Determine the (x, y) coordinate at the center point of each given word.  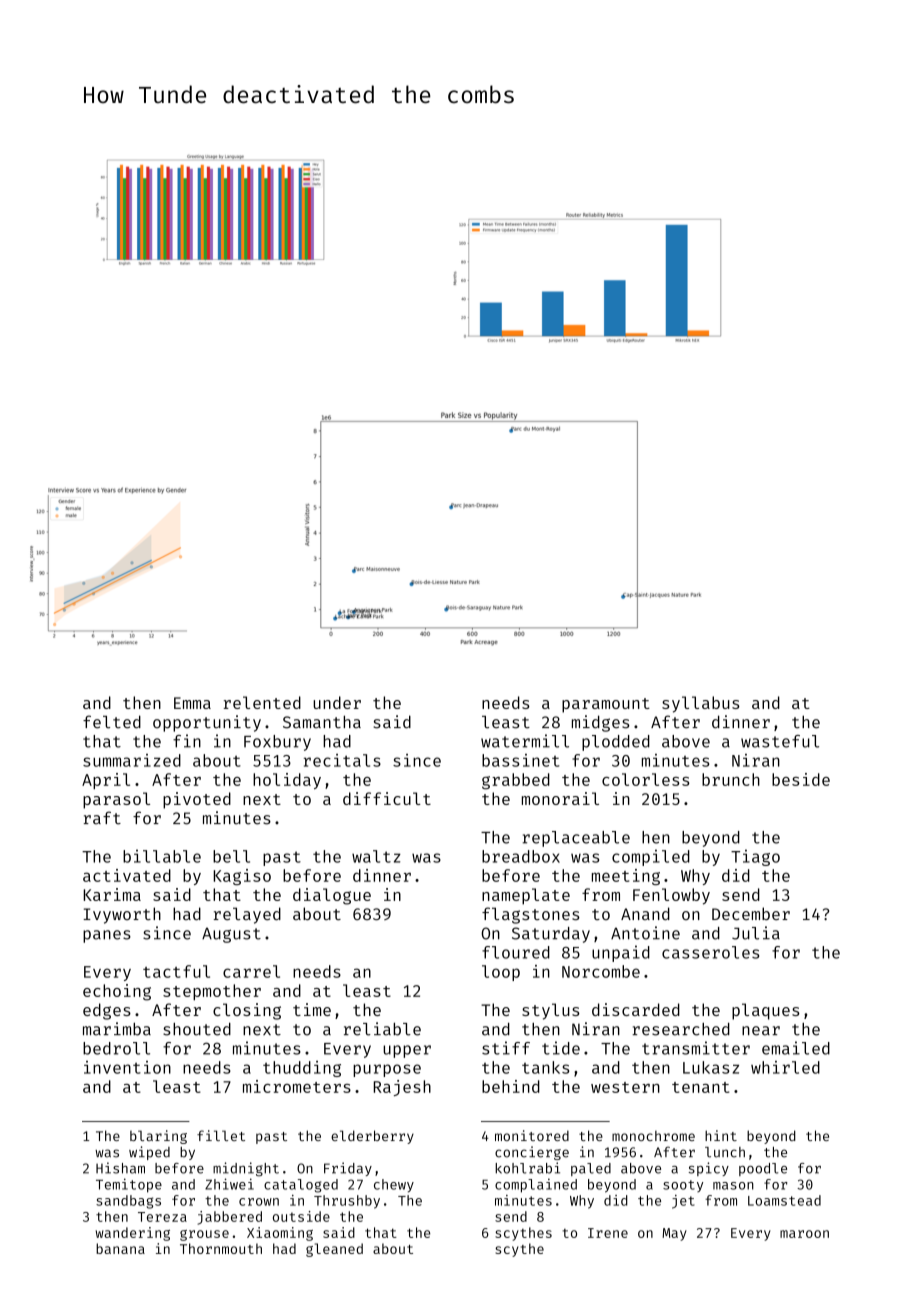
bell (231, 856)
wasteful (780, 741)
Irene (608, 1233)
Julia (756, 933)
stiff (506, 1048)
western (625, 1087)
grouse (204, 1235)
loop (501, 973)
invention (127, 1067)
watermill (525, 741)
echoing (117, 992)
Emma (192, 703)
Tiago (755, 857)
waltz (376, 856)
